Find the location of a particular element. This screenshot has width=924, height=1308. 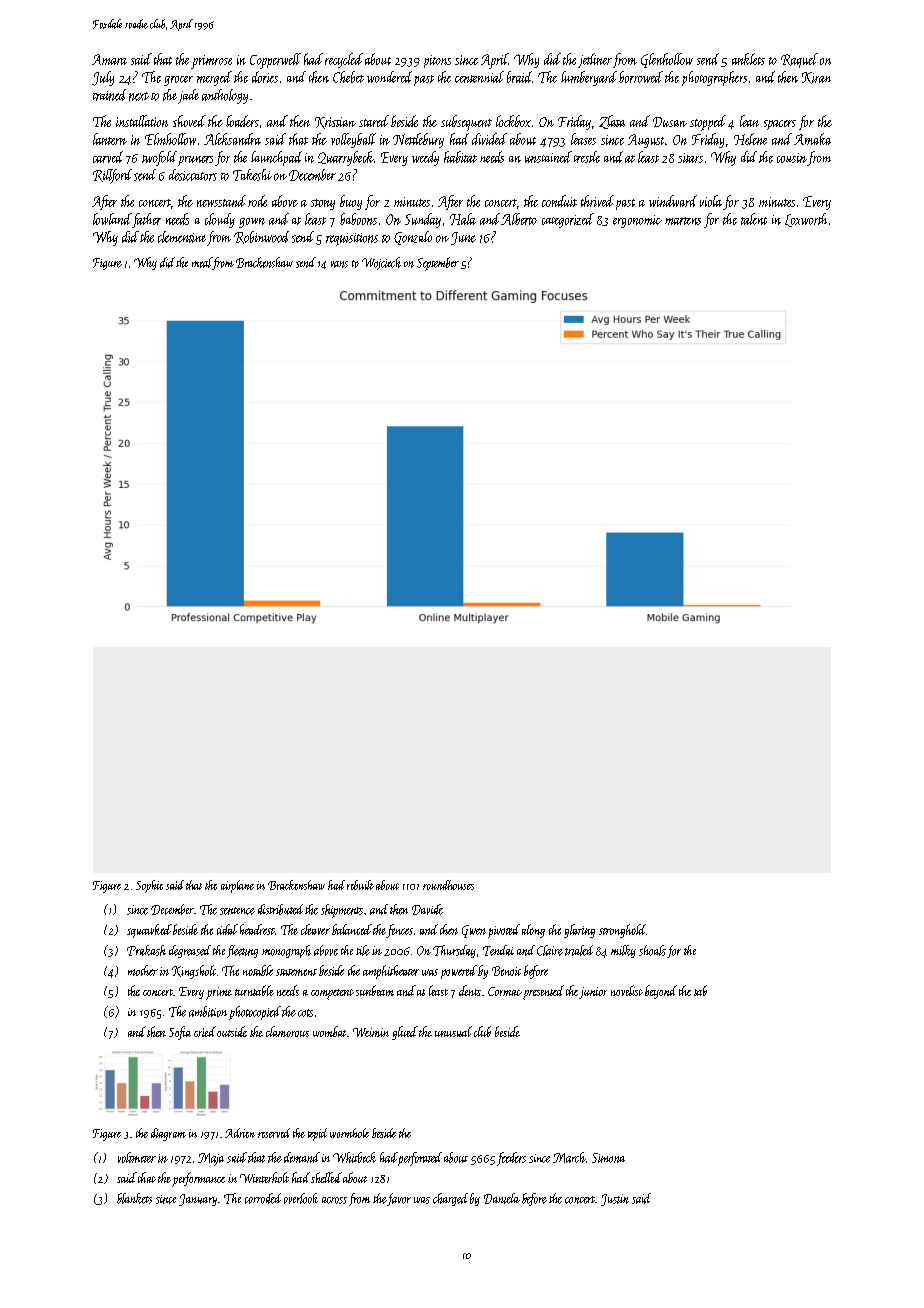

roundhouses is located at coordinates (448, 885).
